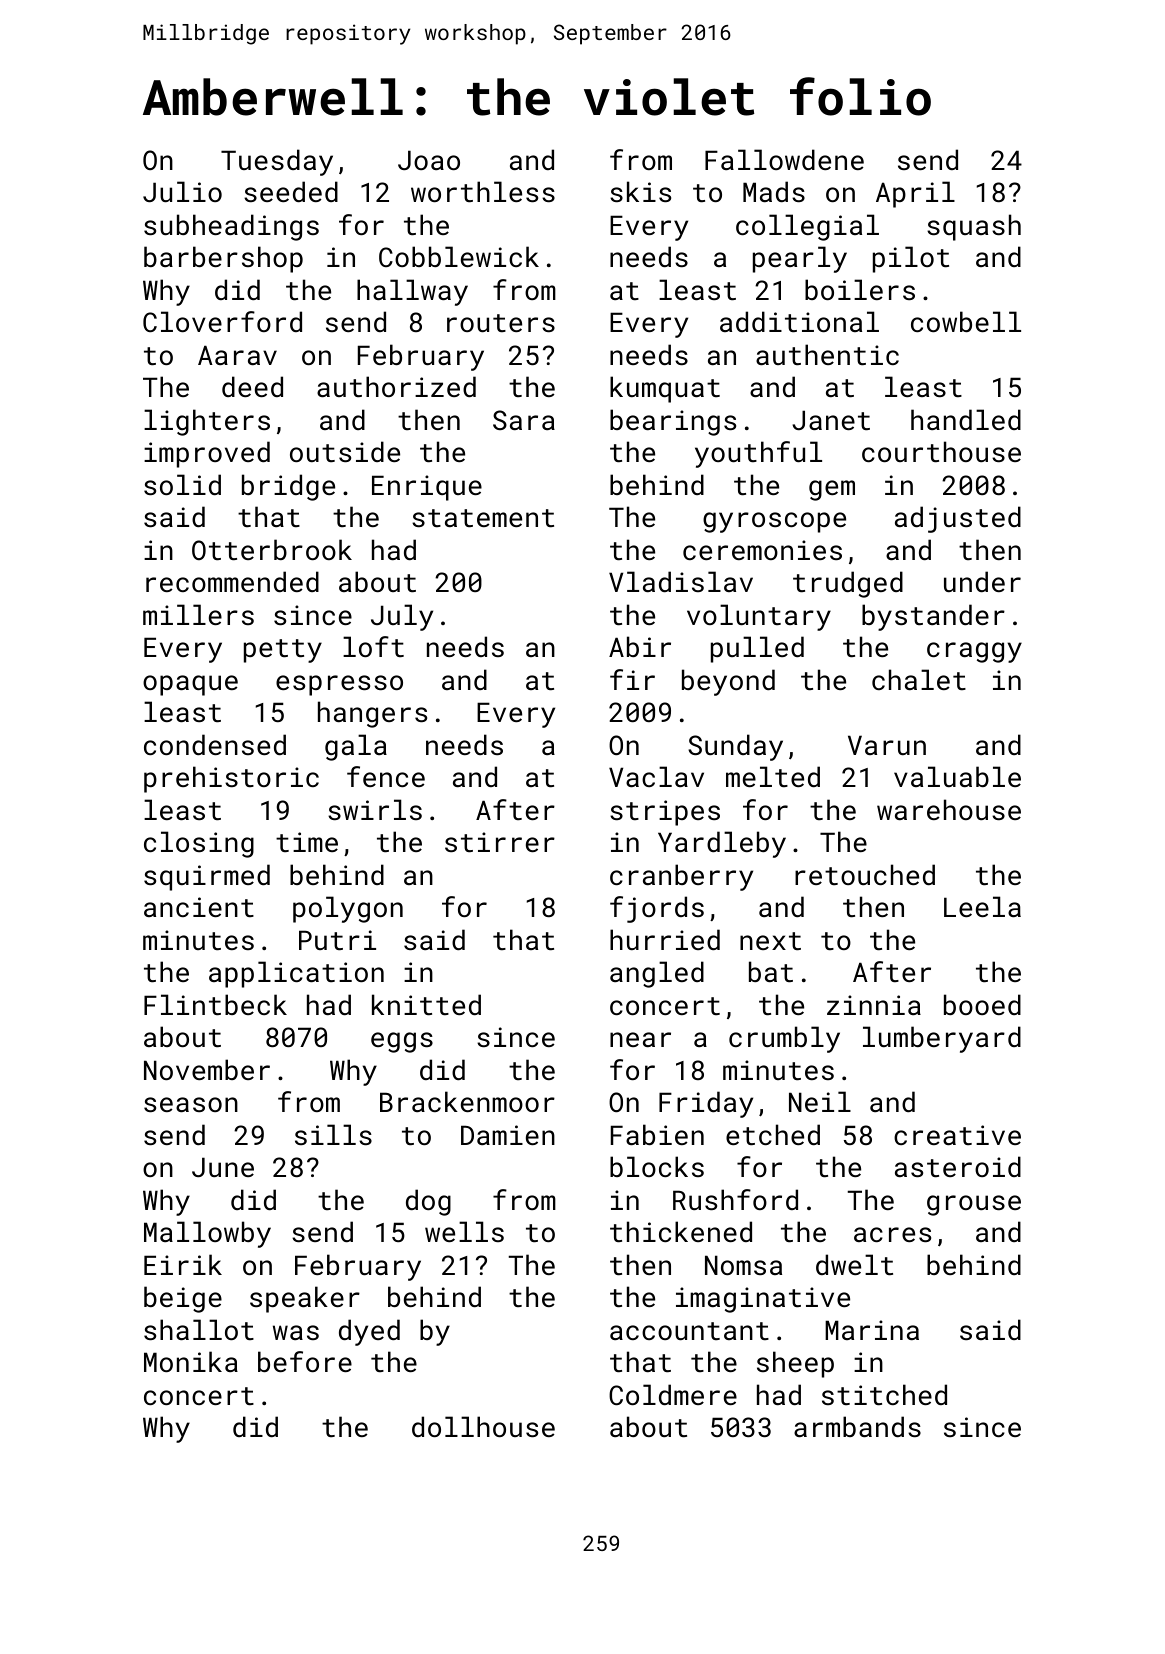 Image resolution: width=1165 pixels, height=1654 pixels. What do you see at coordinates (982, 1004) in the page?
I see `booed` at bounding box center [982, 1004].
